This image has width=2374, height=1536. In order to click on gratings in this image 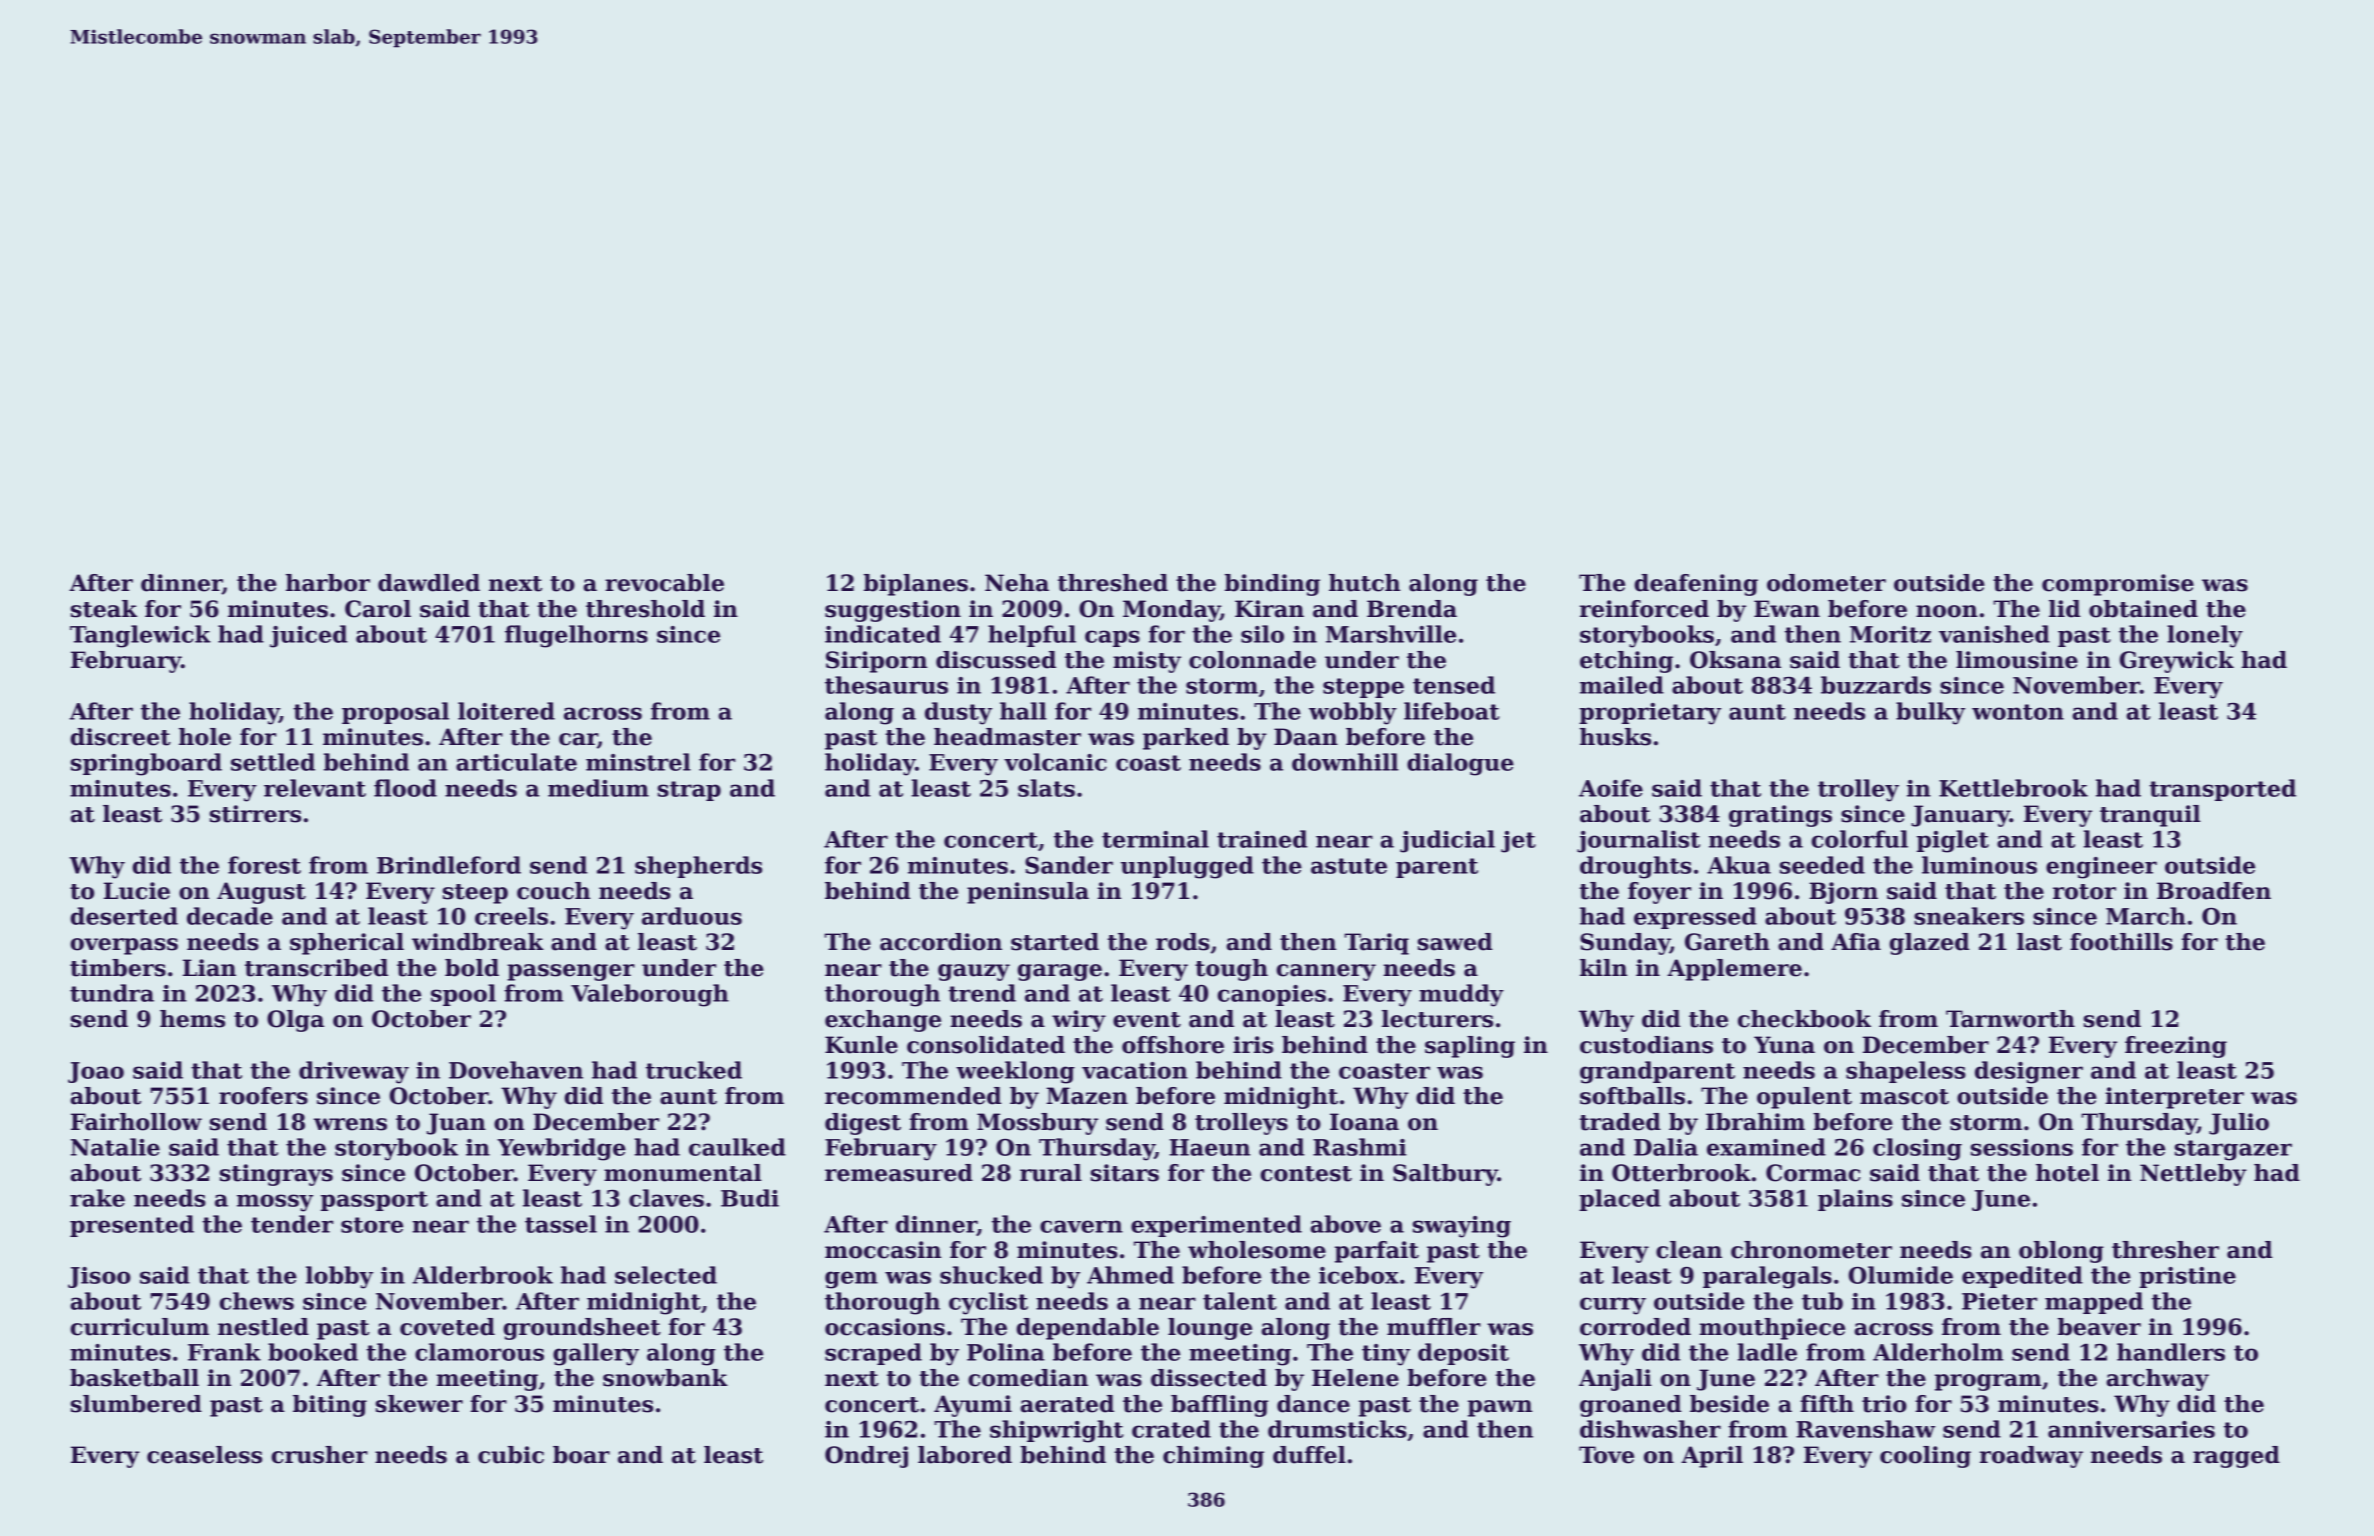, I will do `click(1780, 816)`.
